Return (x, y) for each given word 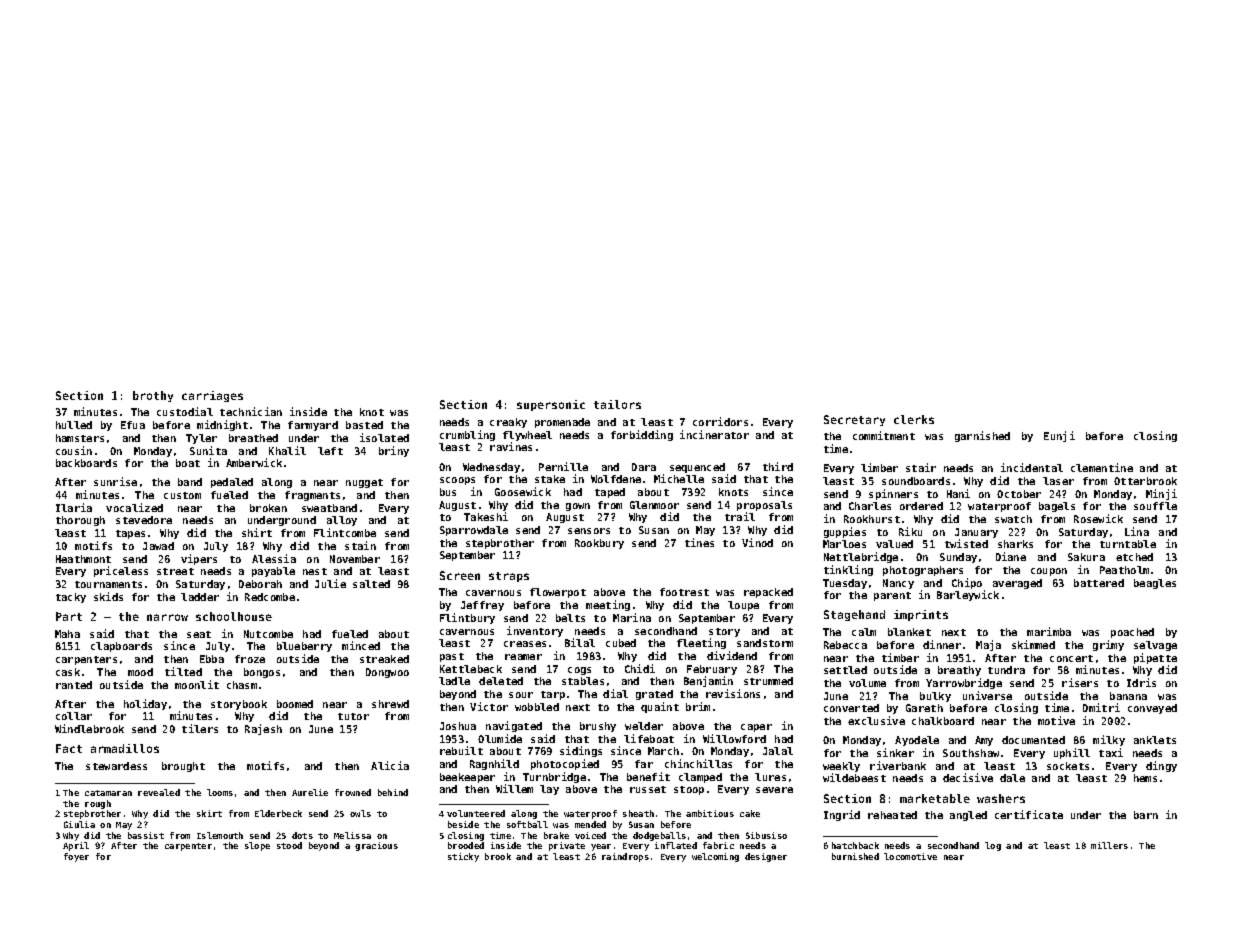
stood (289, 845)
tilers (200, 728)
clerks (914, 419)
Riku (910, 531)
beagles (1155, 584)
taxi (1111, 752)
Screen (460, 575)
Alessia (274, 558)
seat (199, 634)
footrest (684, 592)
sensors (589, 531)
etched (1134, 557)
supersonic (551, 405)
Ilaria (74, 507)
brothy (153, 396)
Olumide (500, 738)
